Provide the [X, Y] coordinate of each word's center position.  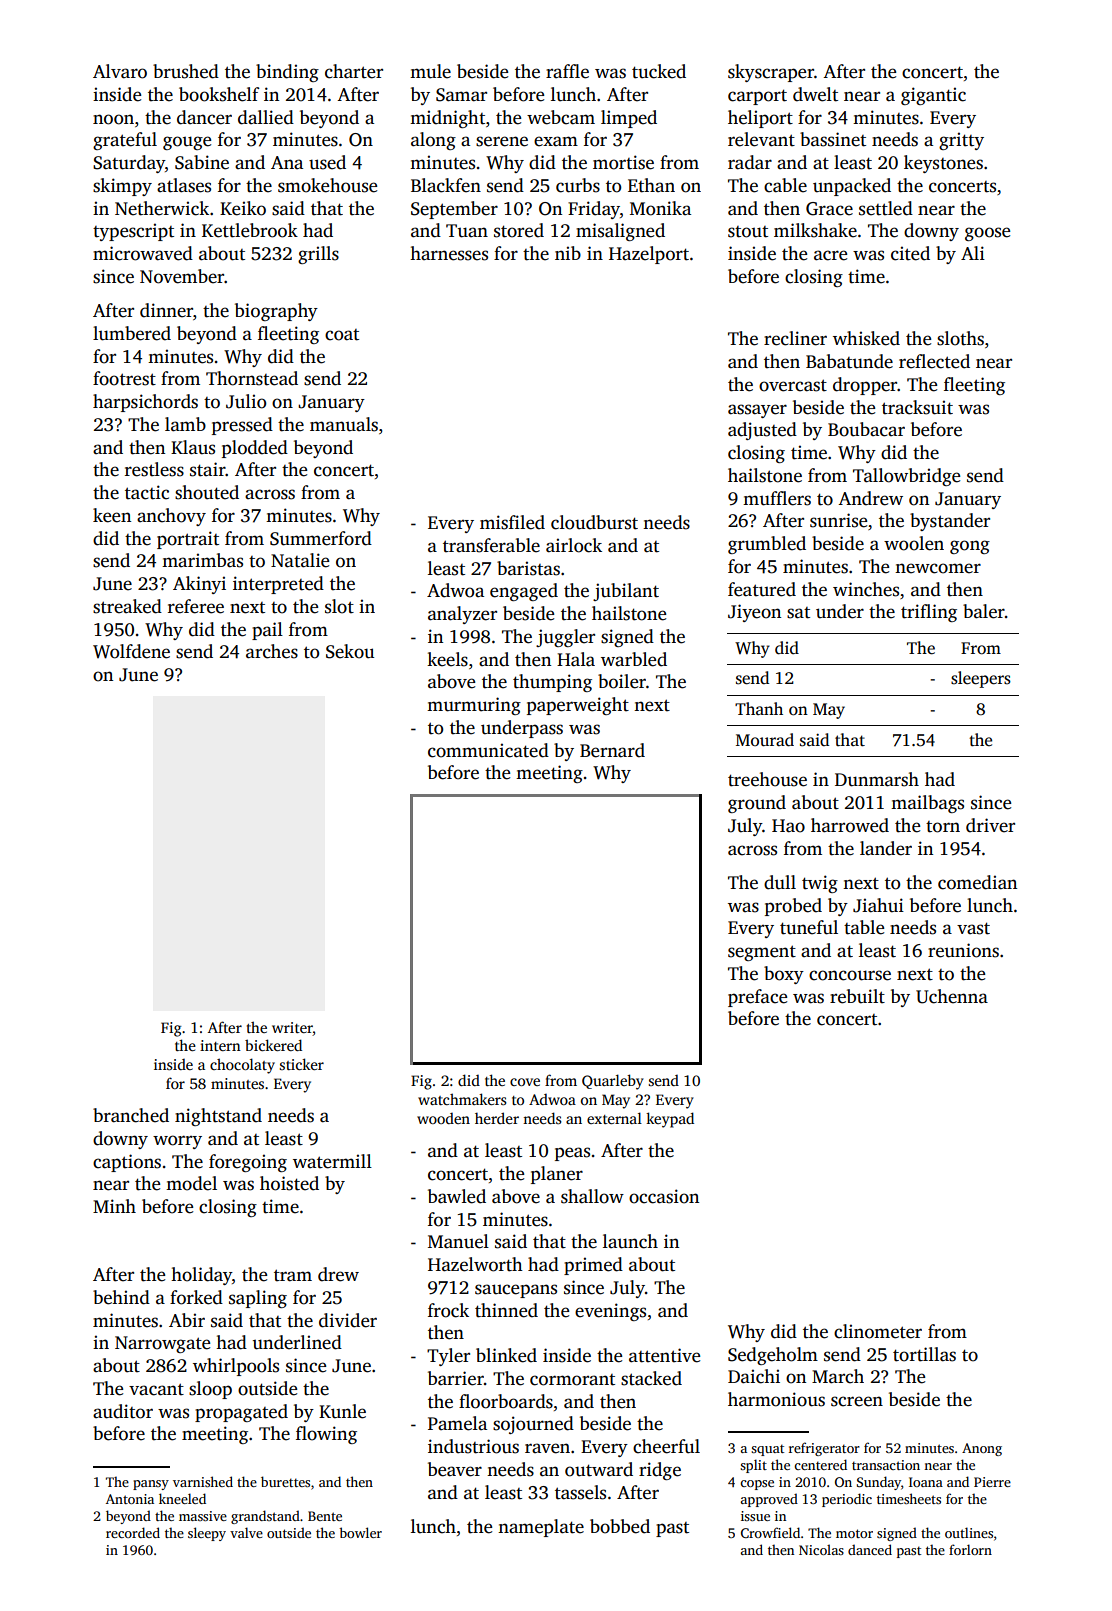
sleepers [981, 679]
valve [246, 1532]
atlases [184, 185]
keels [447, 659]
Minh [114, 1206]
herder [497, 1118]
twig [820, 884]
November [182, 276]
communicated [488, 750]
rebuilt [857, 996]
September [454, 210]
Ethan [651, 185]
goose [987, 234]
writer [292, 1027]
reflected [934, 361]
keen [112, 515]
